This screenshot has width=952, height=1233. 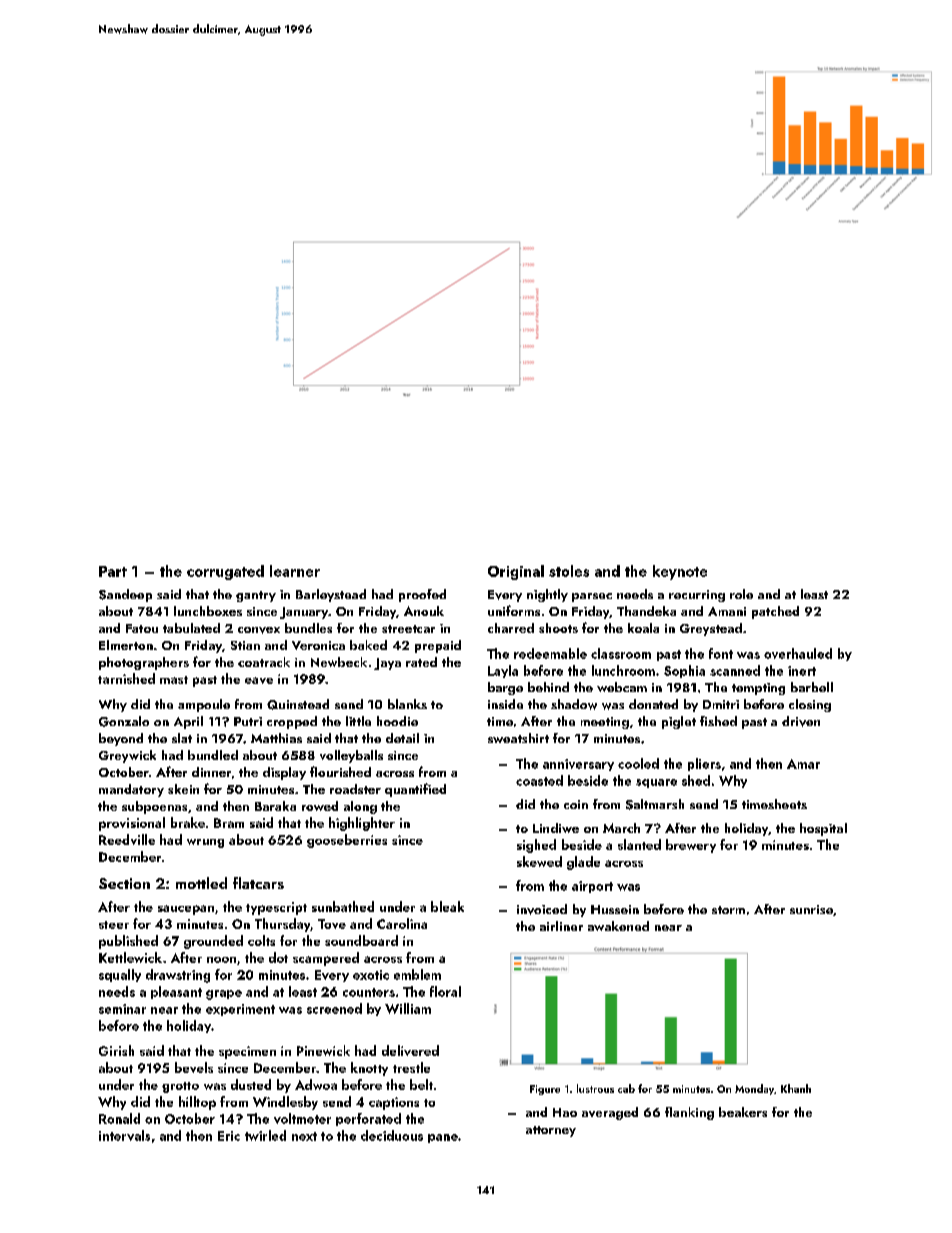 What do you see at coordinates (221, 960) in the screenshot?
I see `noon` at bounding box center [221, 960].
